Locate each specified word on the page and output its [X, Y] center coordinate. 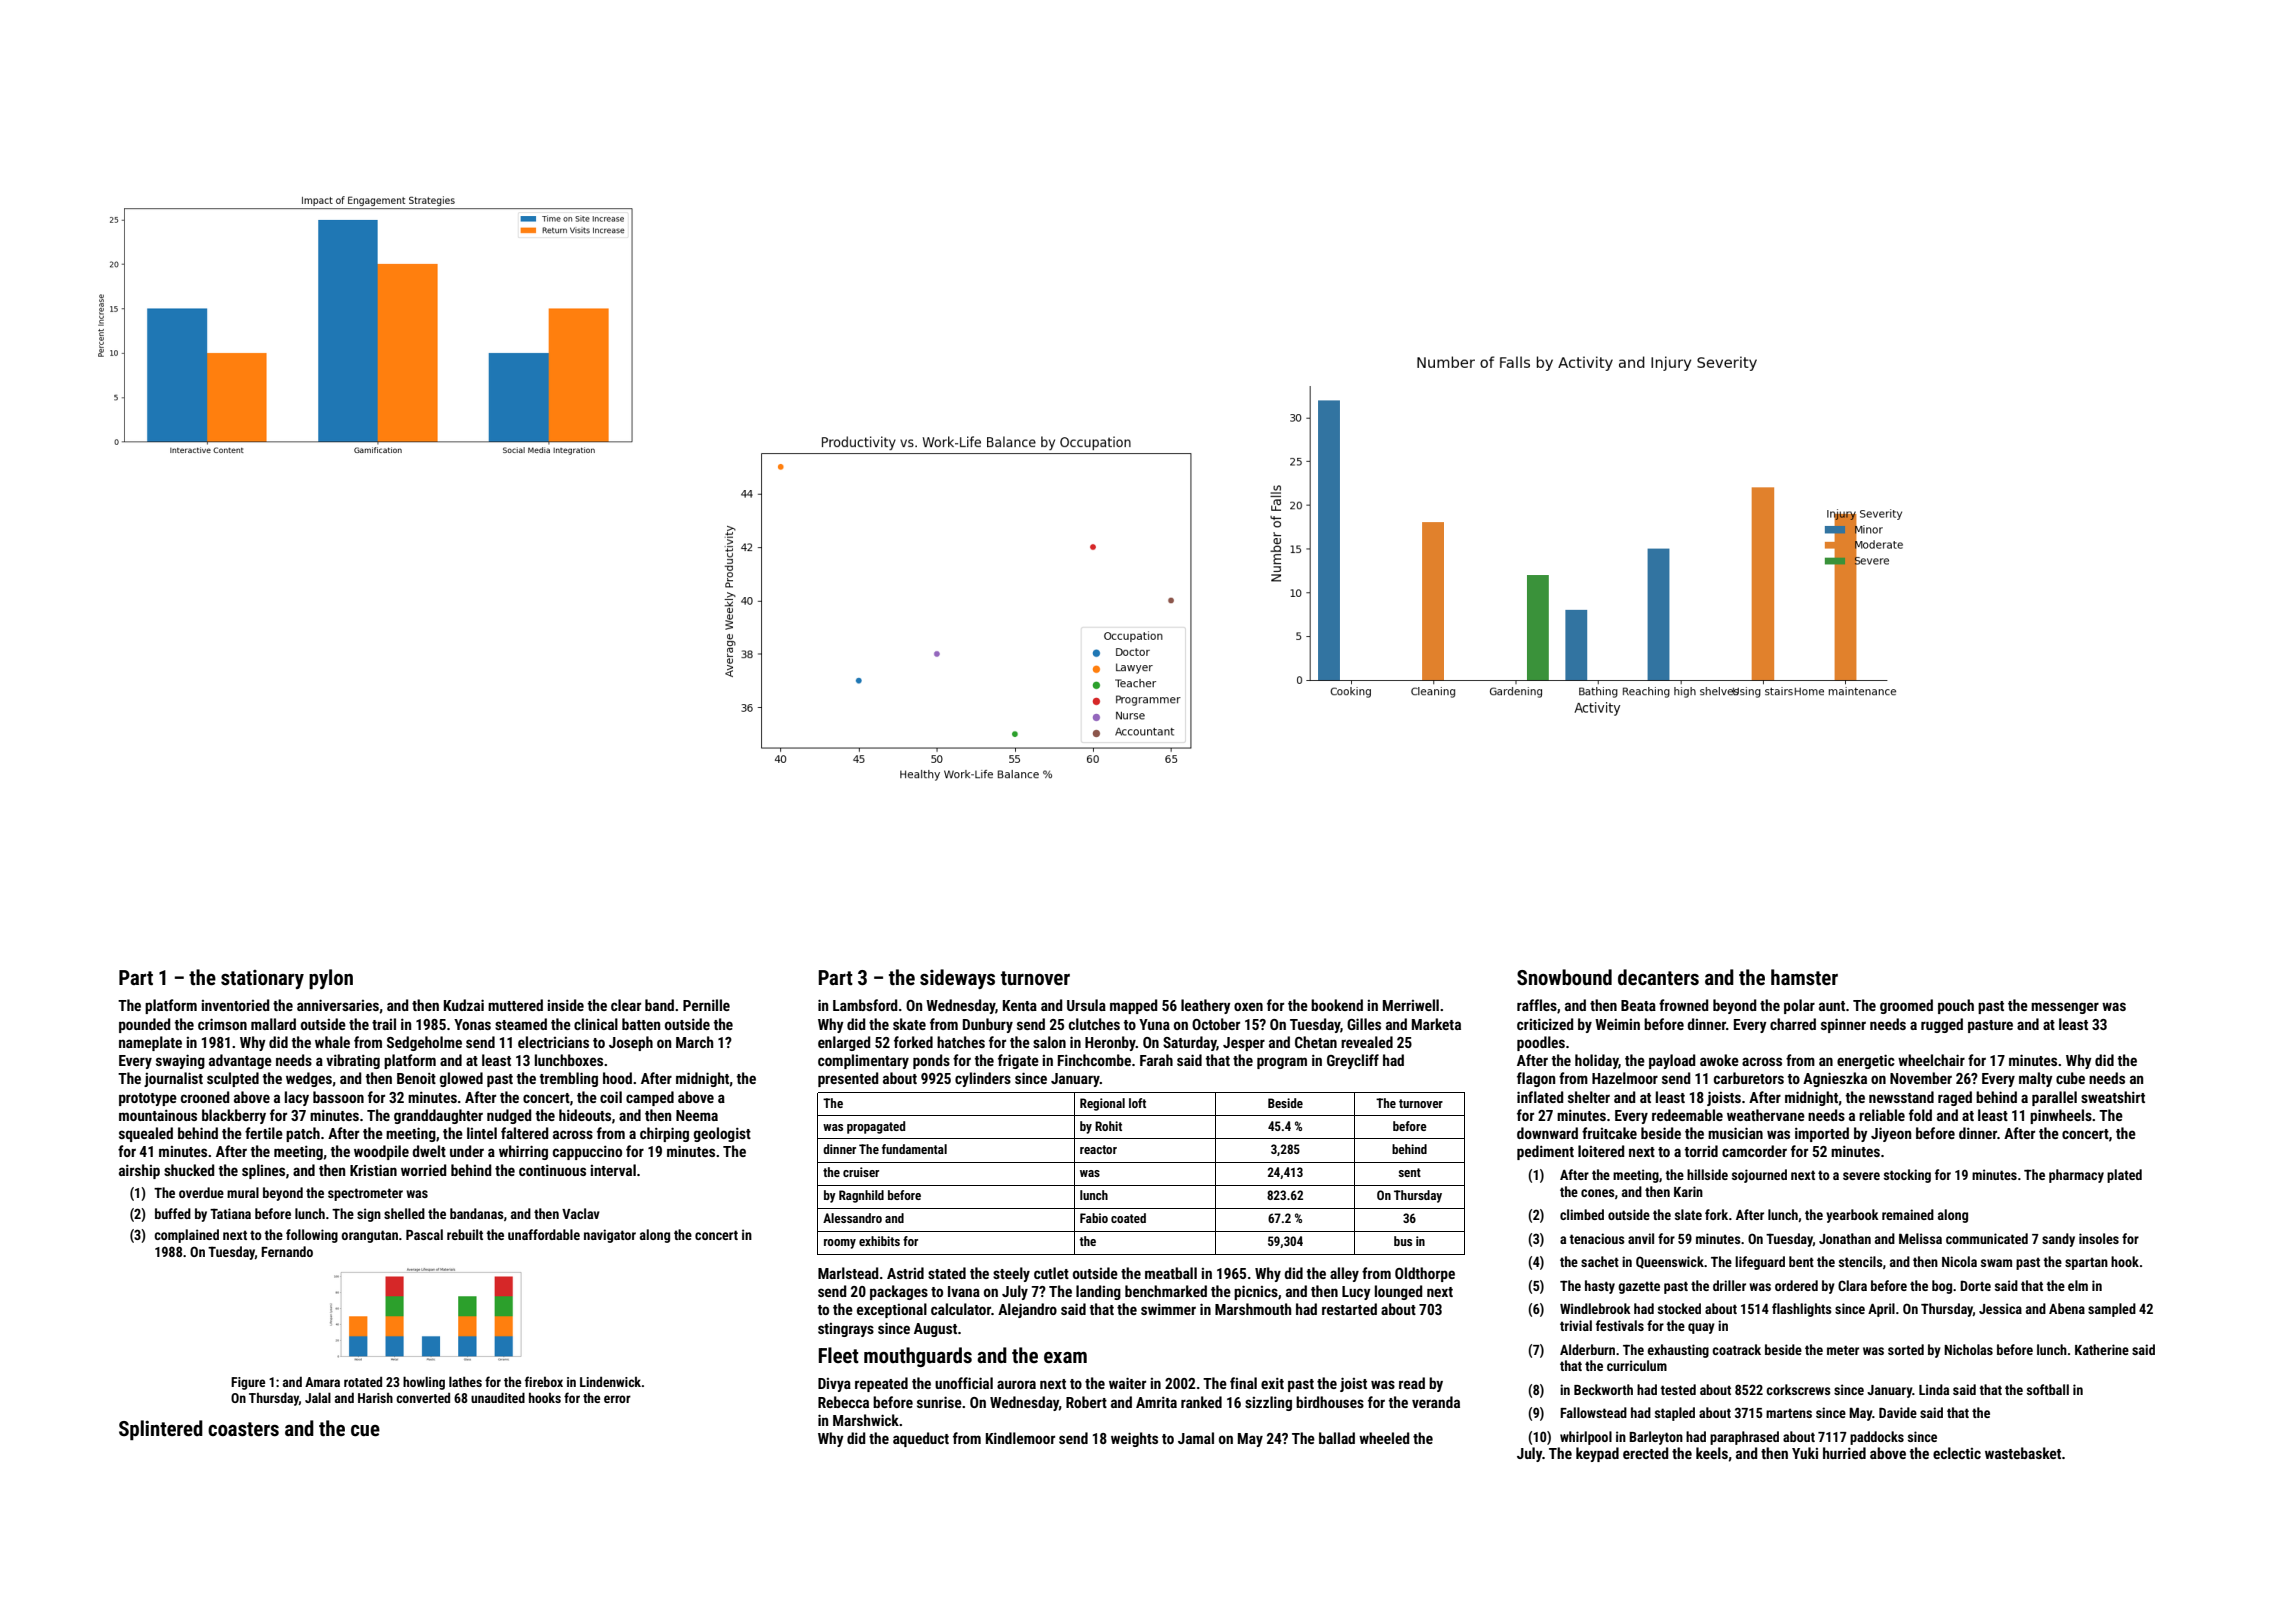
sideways [957, 979]
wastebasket [2023, 1453]
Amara [322, 1382]
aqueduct [921, 1439]
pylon [331, 979]
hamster [1804, 977]
